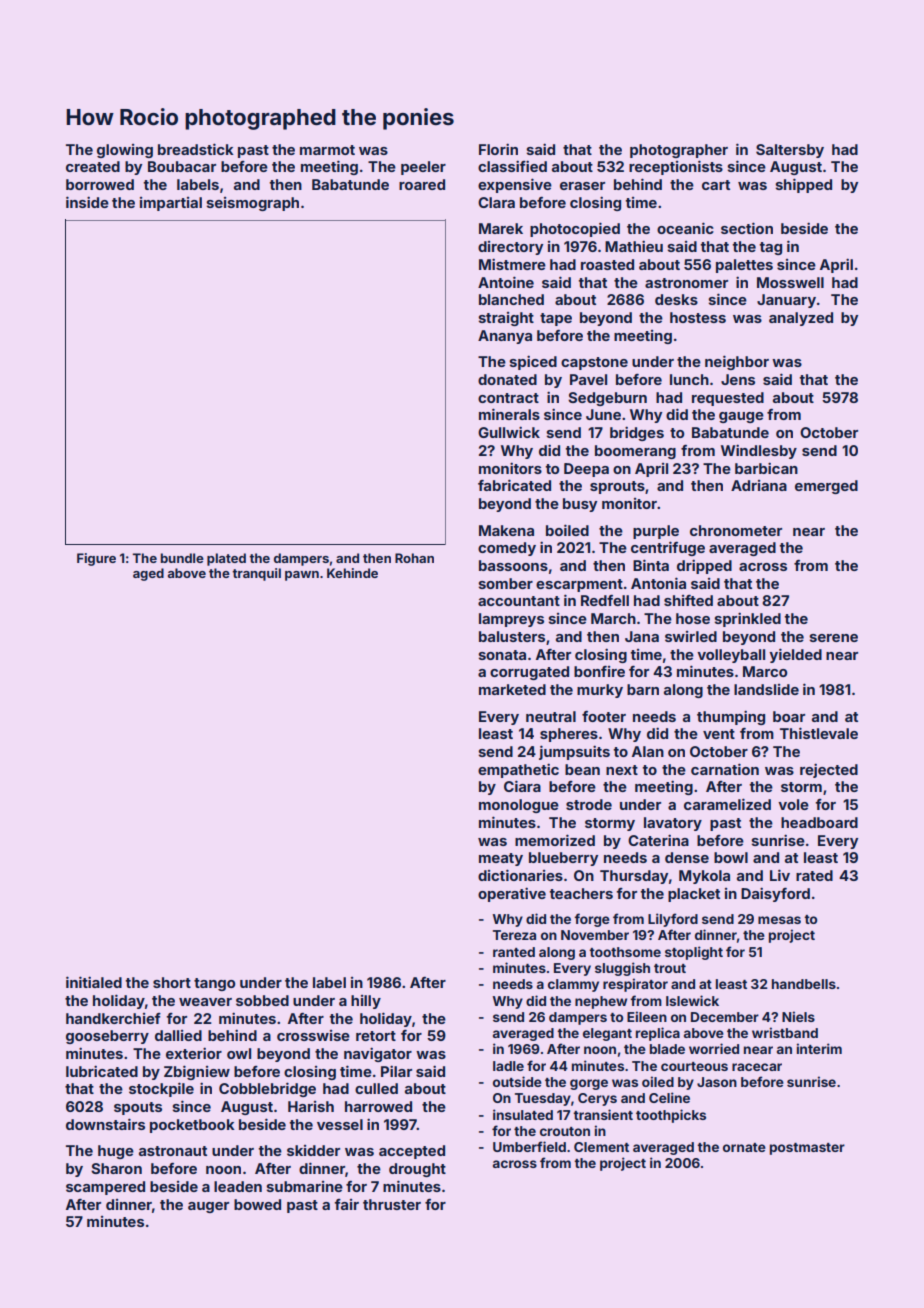 This page has width=924, height=1308. What do you see at coordinates (327, 150) in the page?
I see `marmot` at bounding box center [327, 150].
